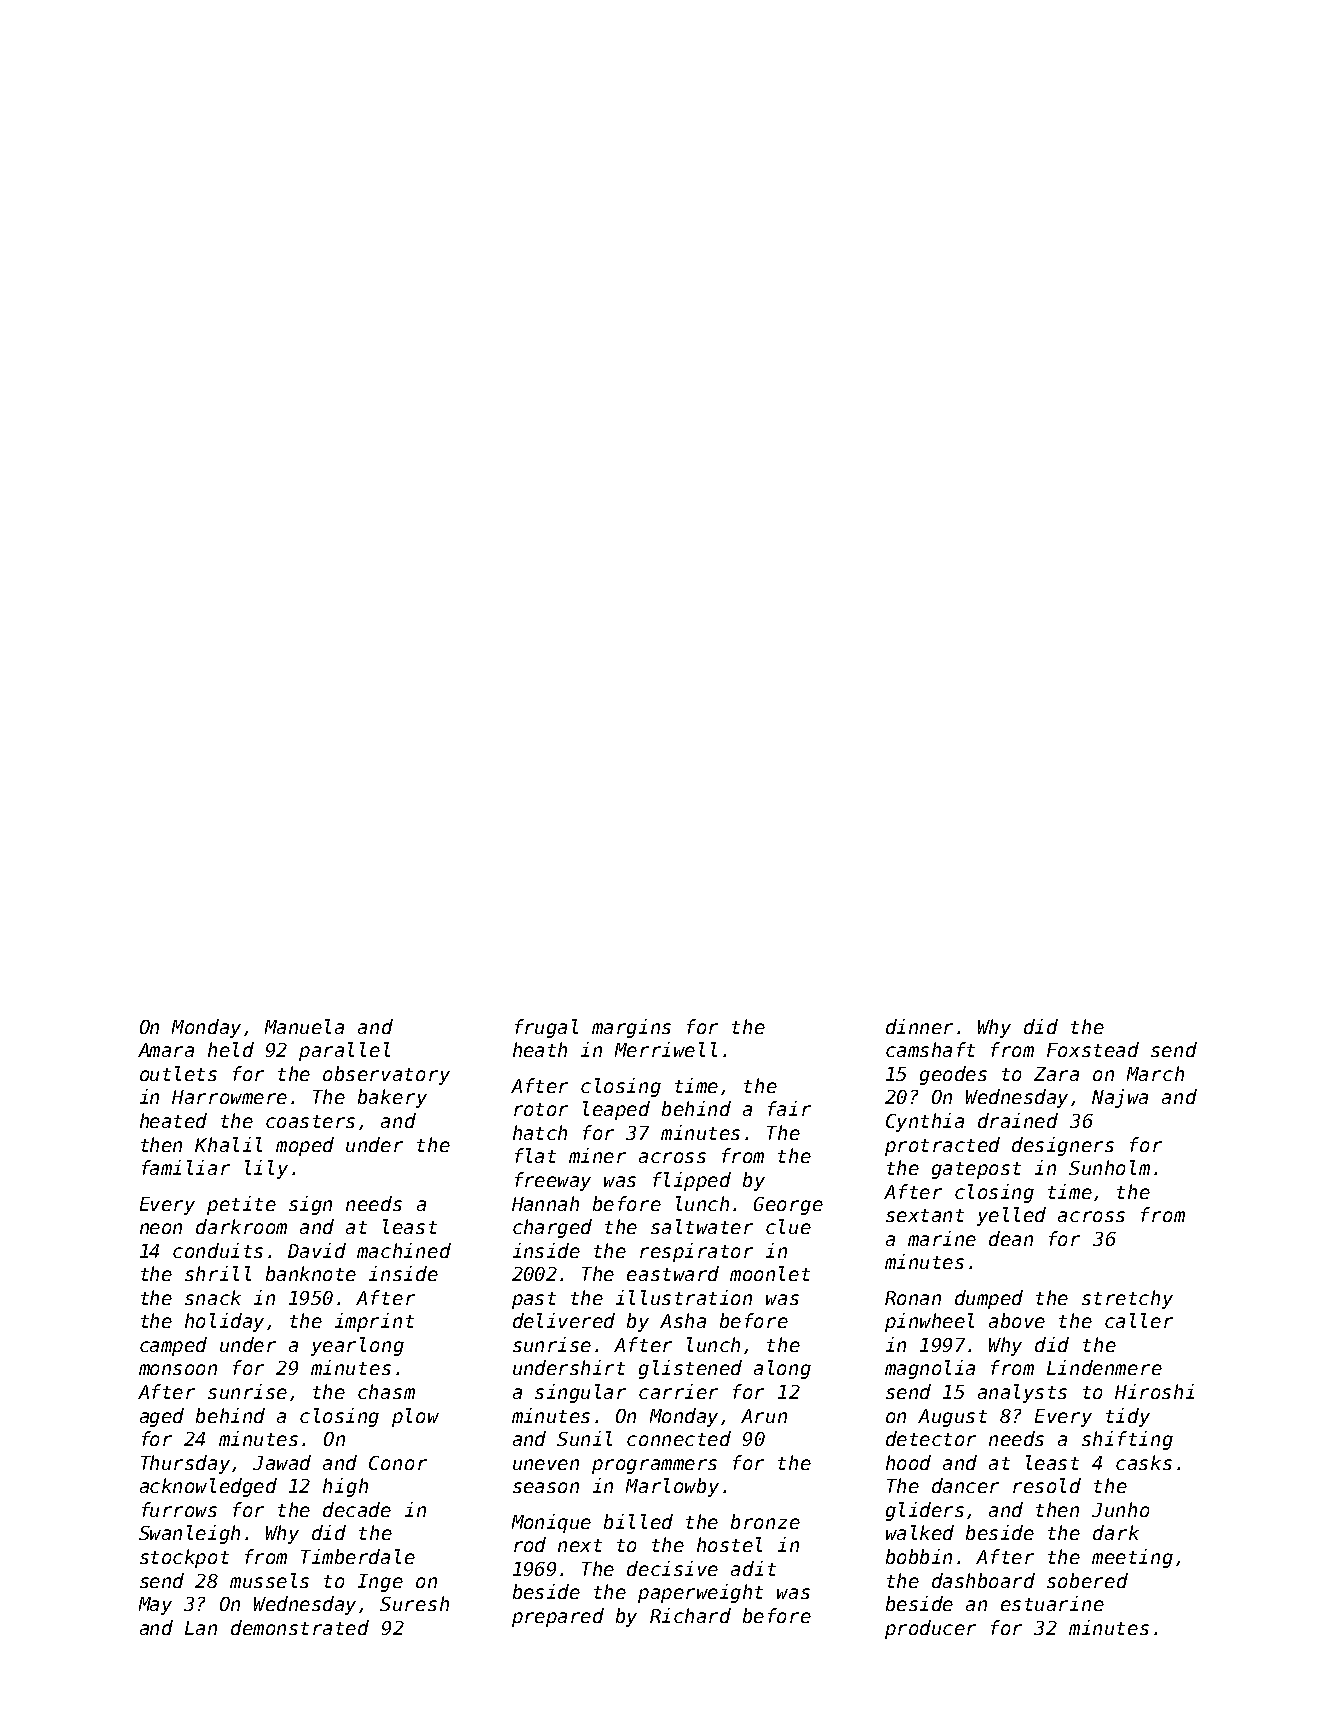 The height and width of the image is (1734, 1340). Describe the element at coordinates (925, 1122) in the image. I see `Cynthia` at that location.
